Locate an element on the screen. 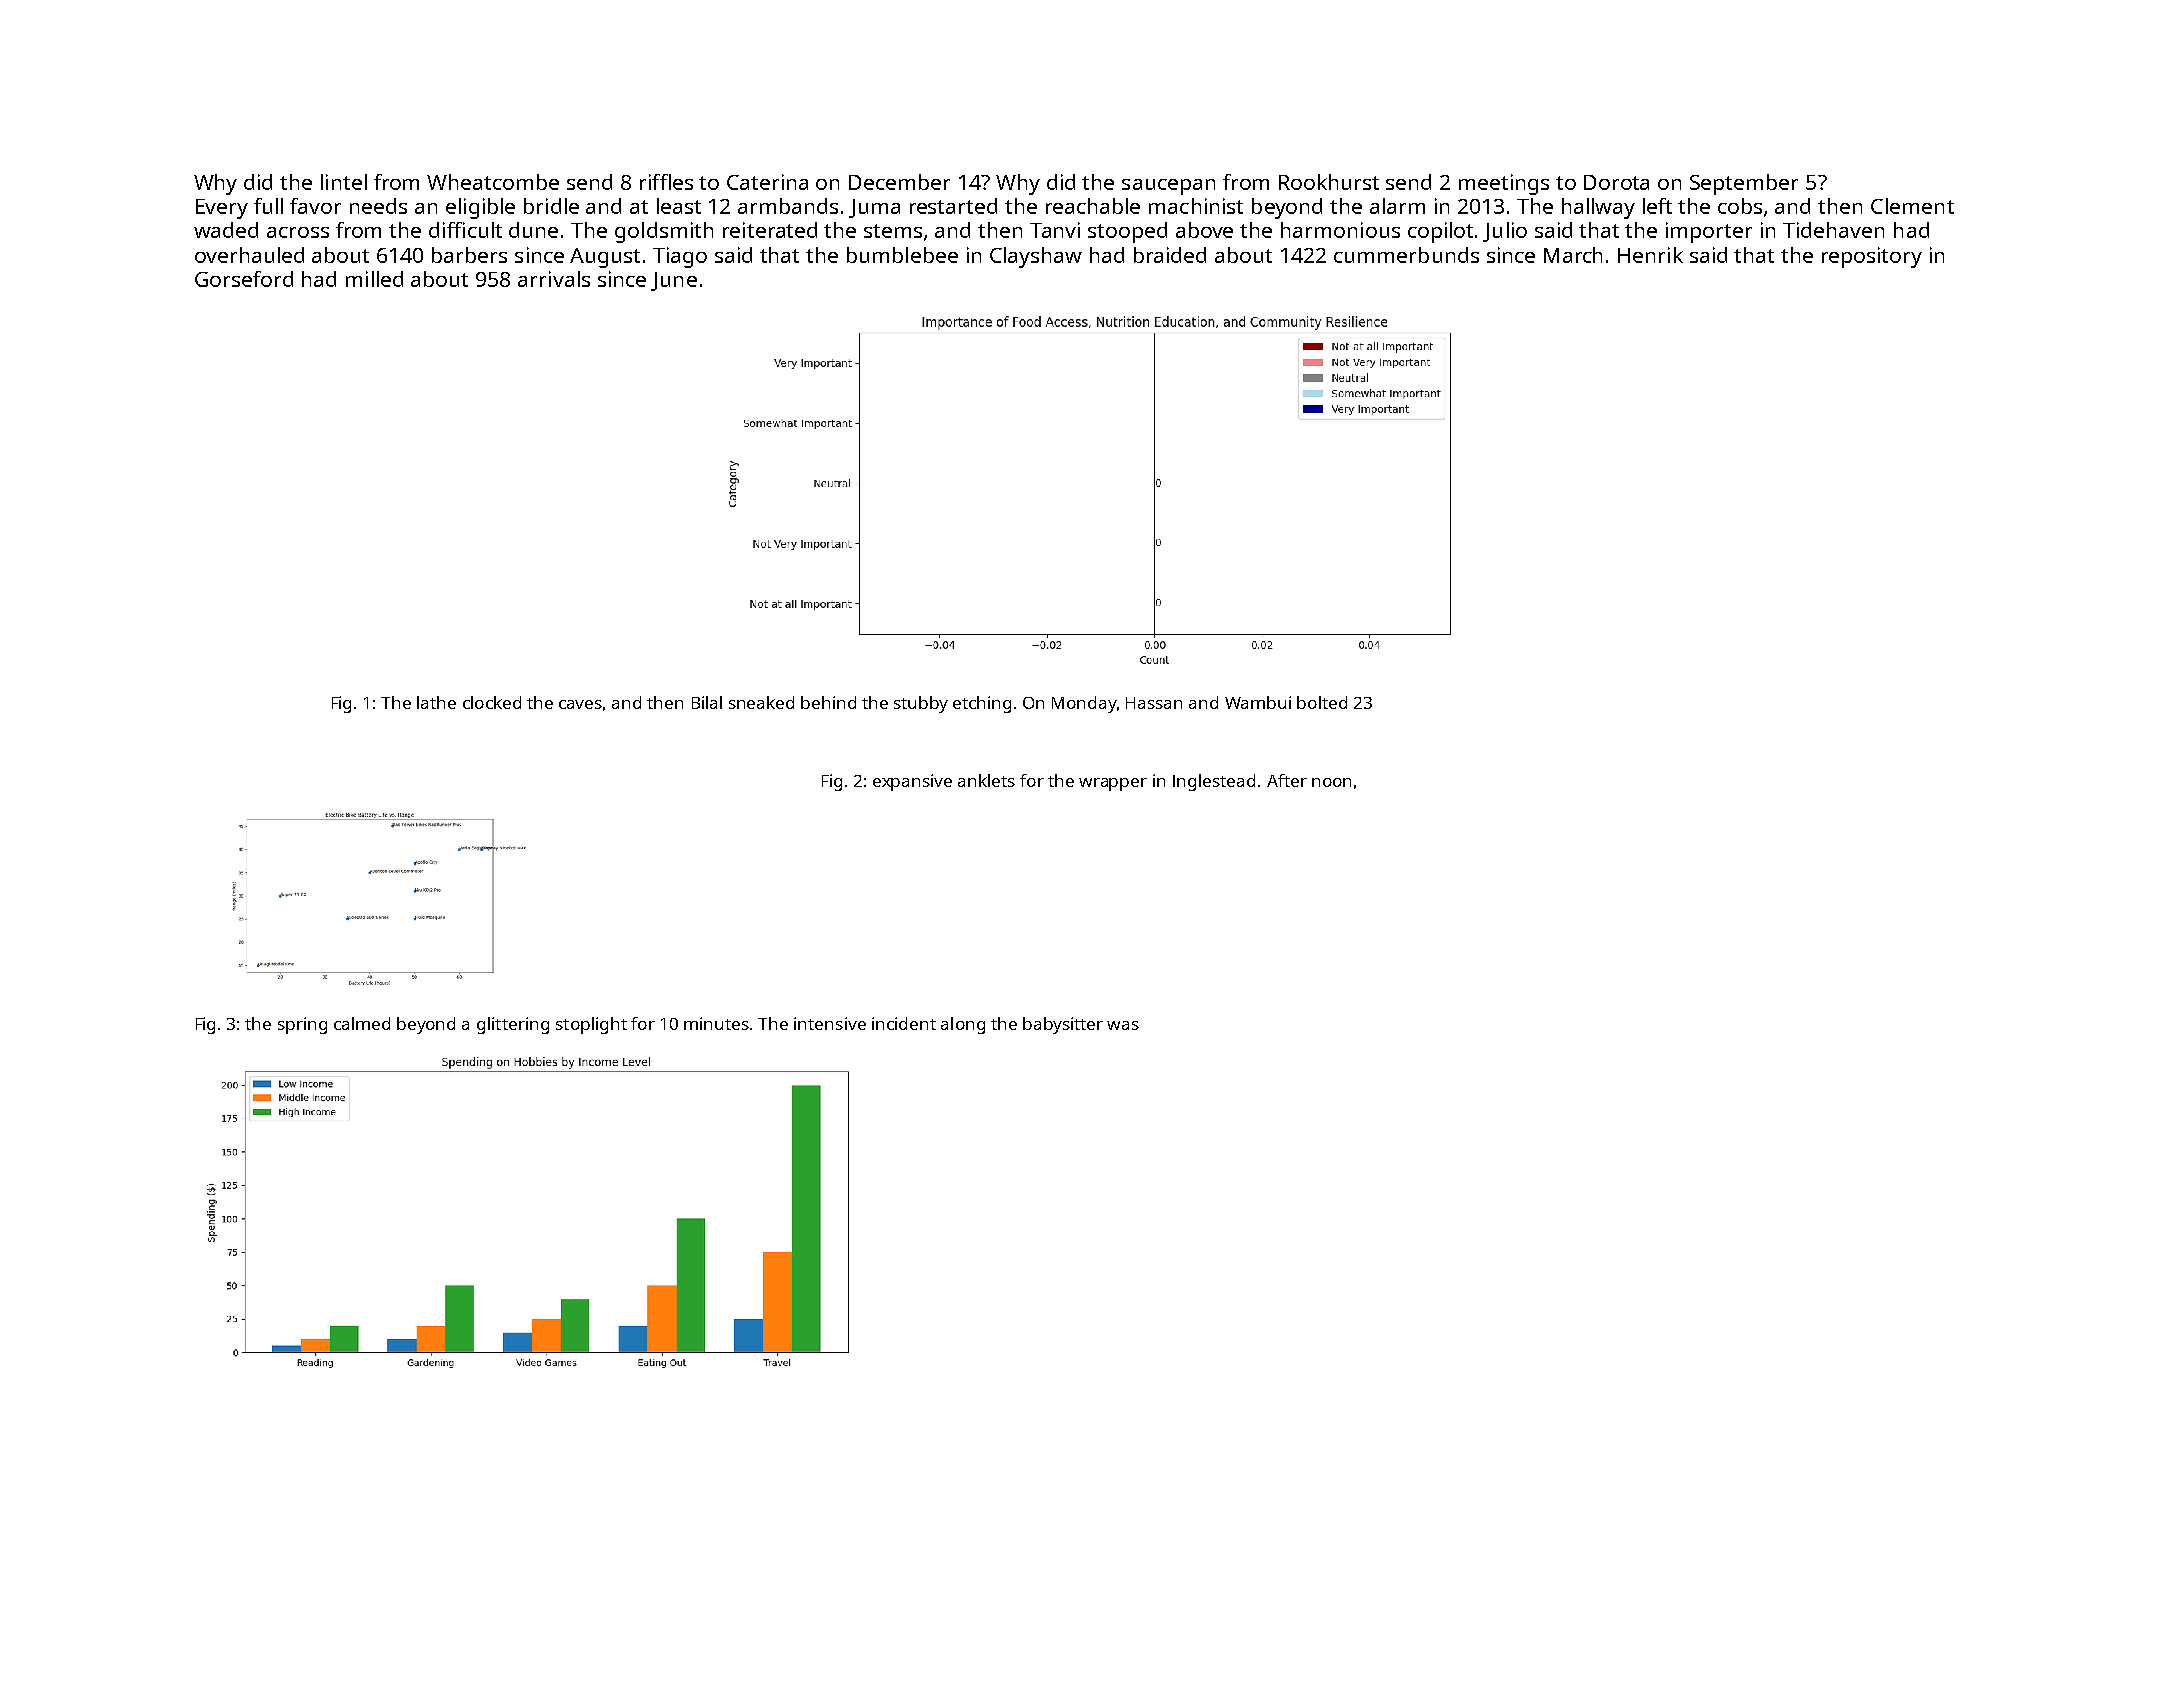  lathe is located at coordinates (436, 702).
